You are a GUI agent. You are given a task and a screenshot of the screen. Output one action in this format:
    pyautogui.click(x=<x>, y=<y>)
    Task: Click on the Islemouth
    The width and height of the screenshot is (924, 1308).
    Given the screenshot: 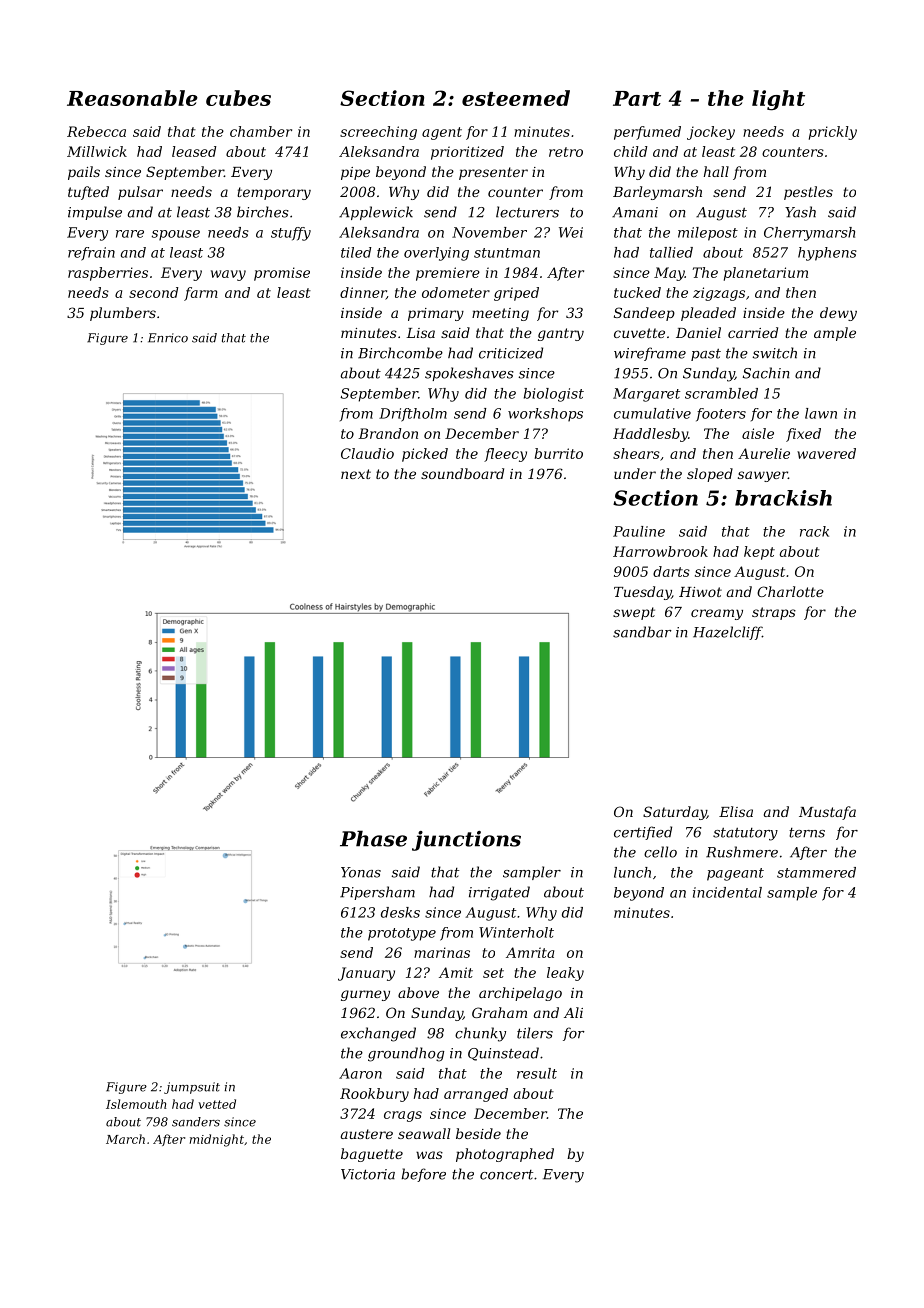 What is the action you would take?
    pyautogui.click(x=136, y=1104)
